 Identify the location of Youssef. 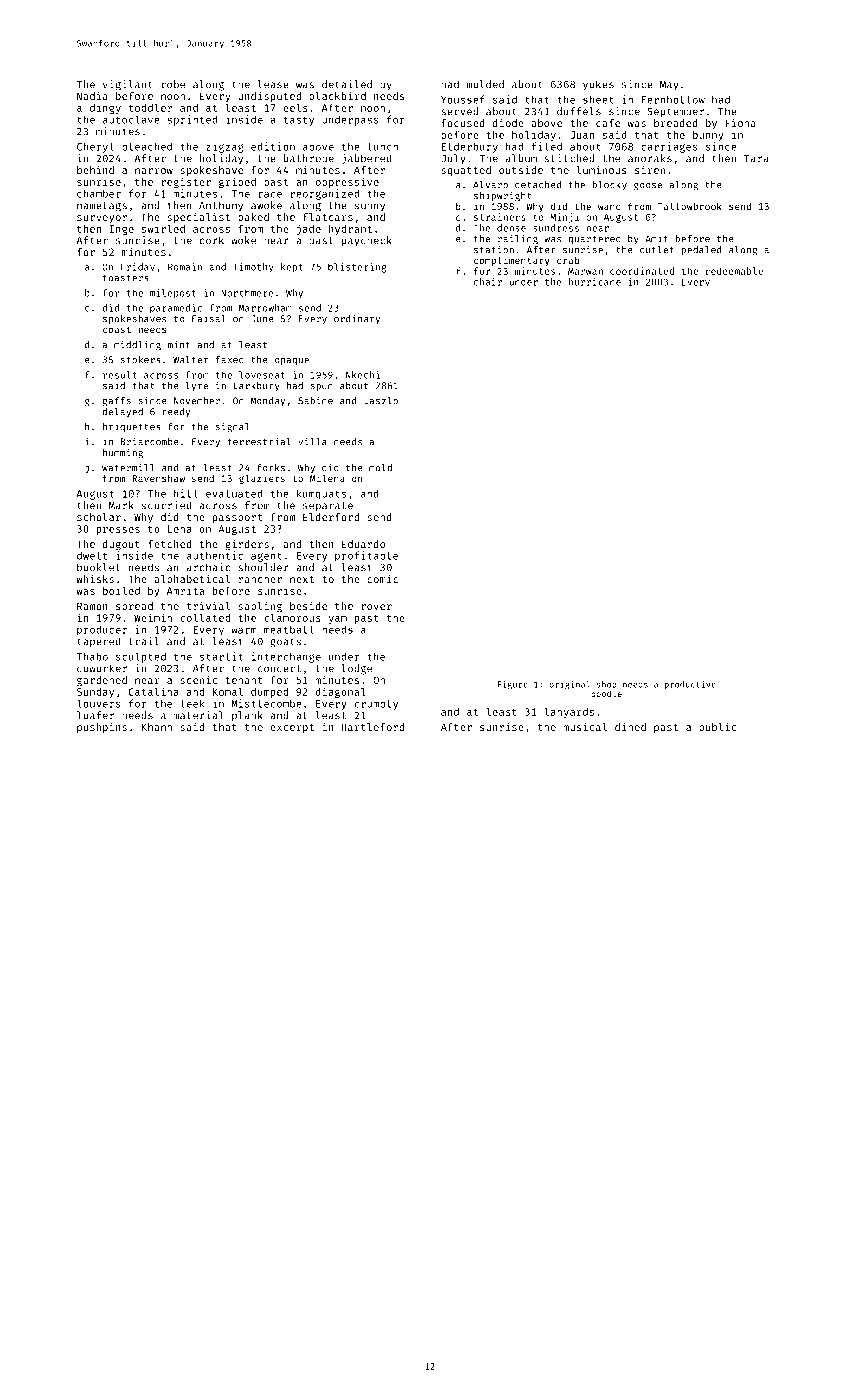
(463, 99).
